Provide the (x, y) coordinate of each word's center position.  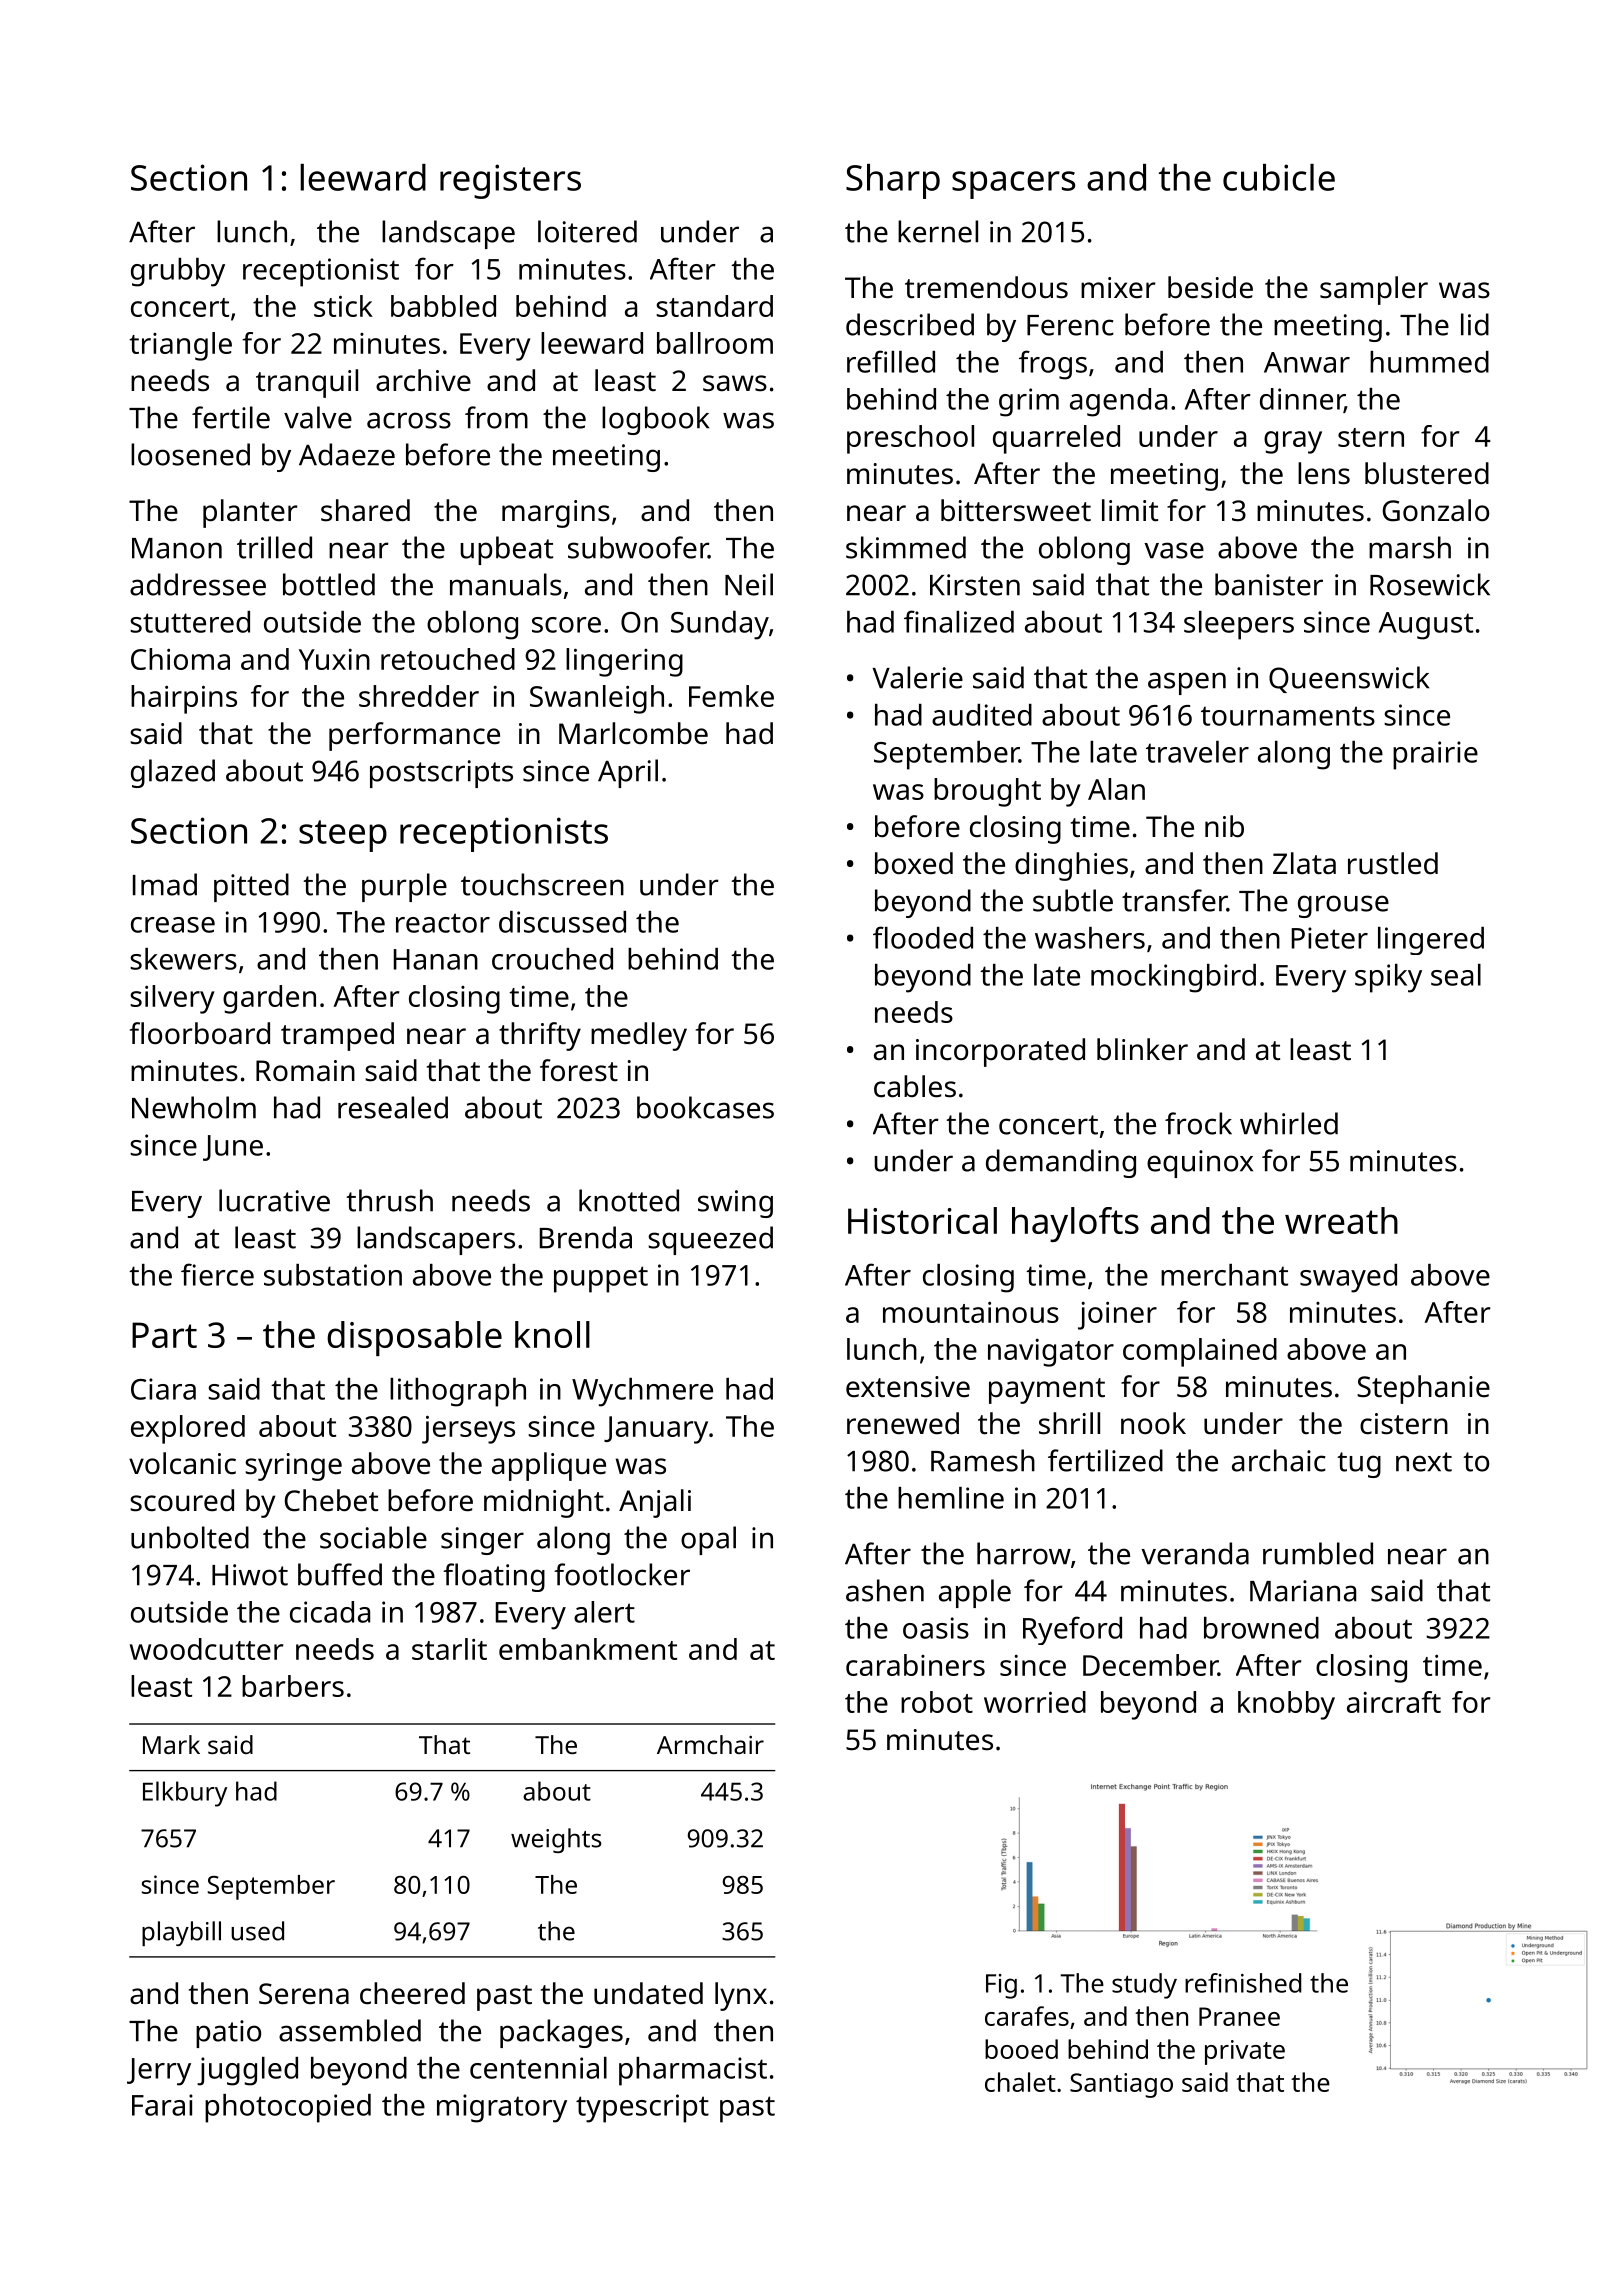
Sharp (893, 181)
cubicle (1279, 177)
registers (510, 181)
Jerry (159, 2072)
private (1245, 2052)
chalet (1020, 2082)
